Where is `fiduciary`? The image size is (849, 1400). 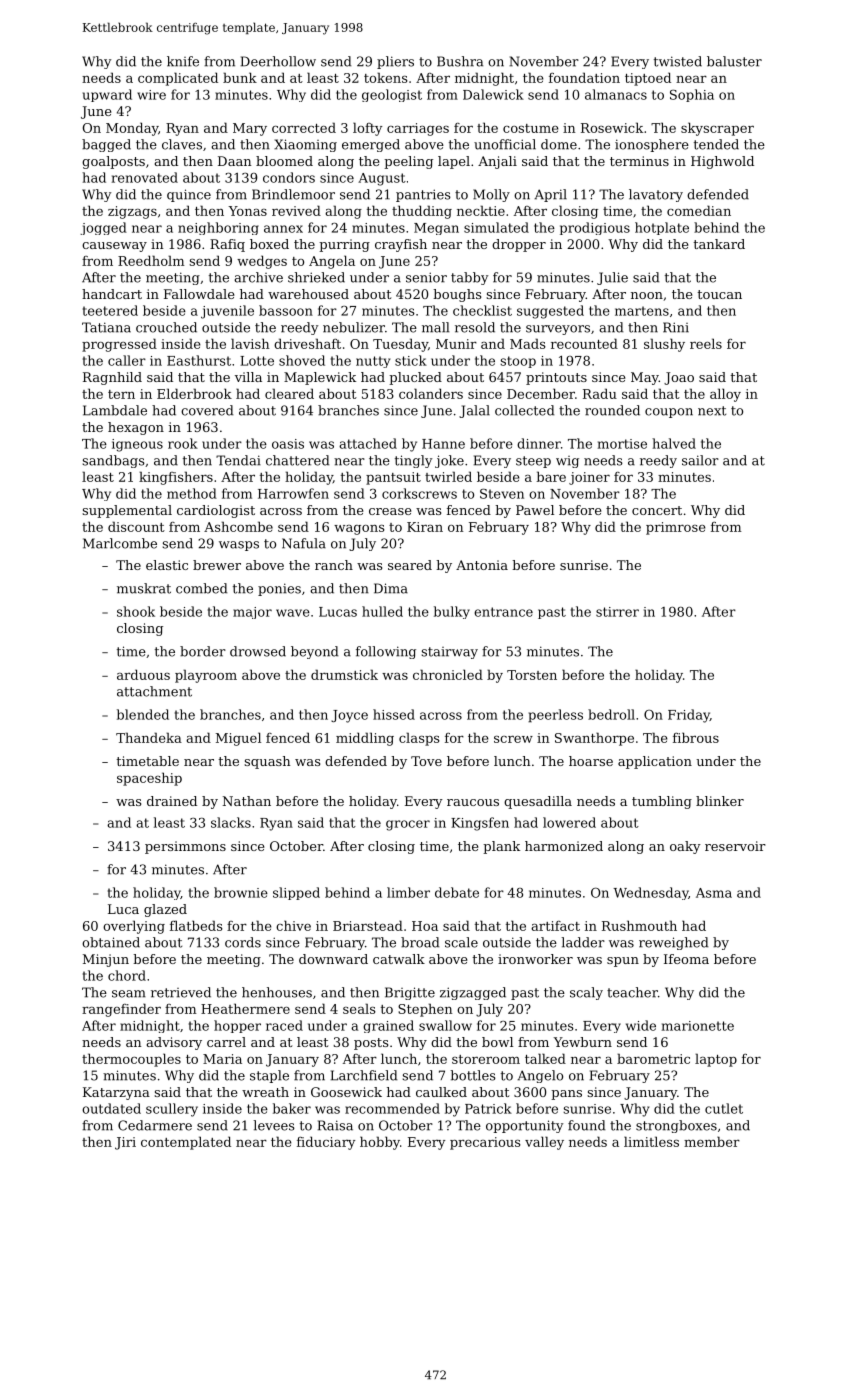
fiduciary is located at coordinates (326, 1143).
